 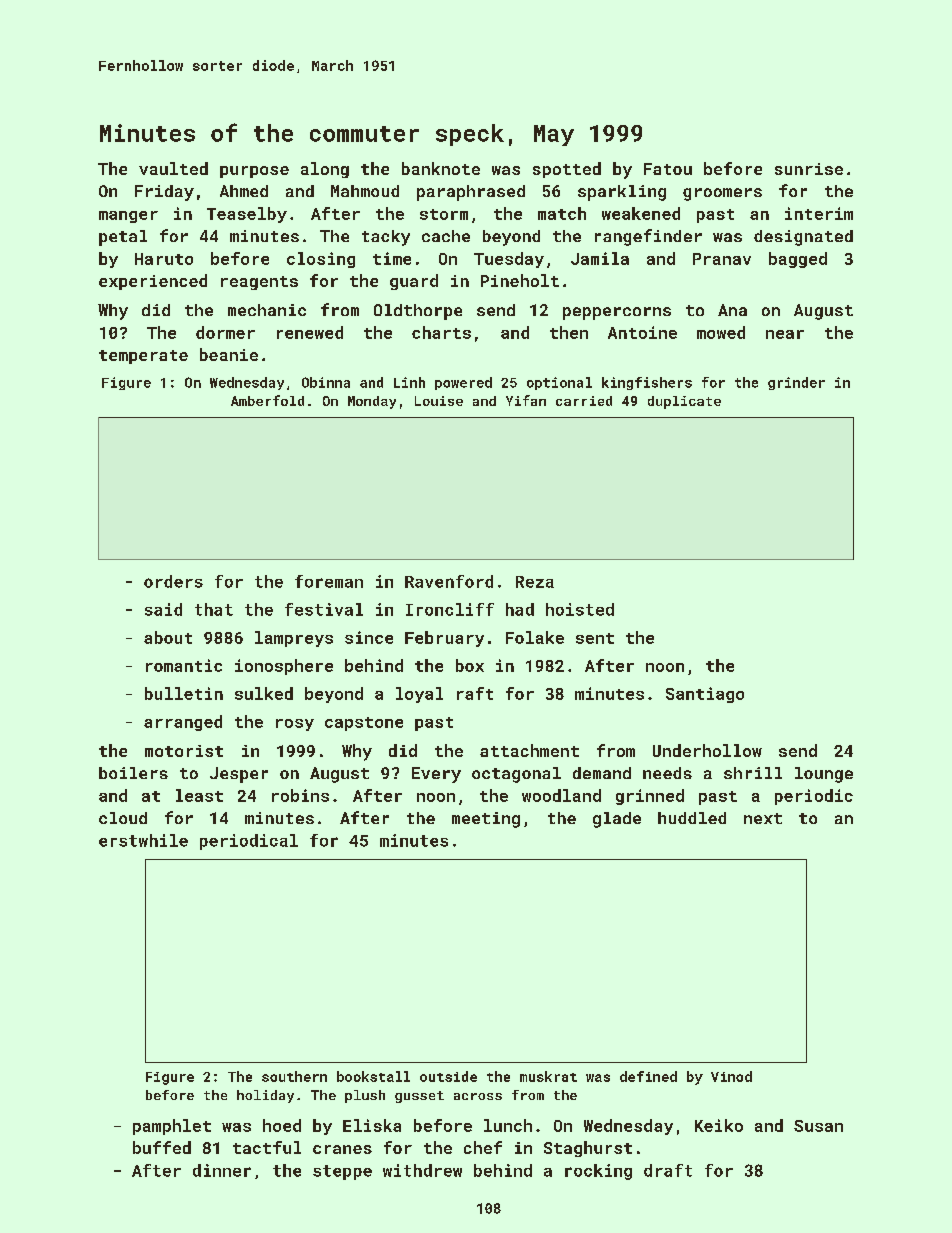 I want to click on glade, so click(x=617, y=820).
